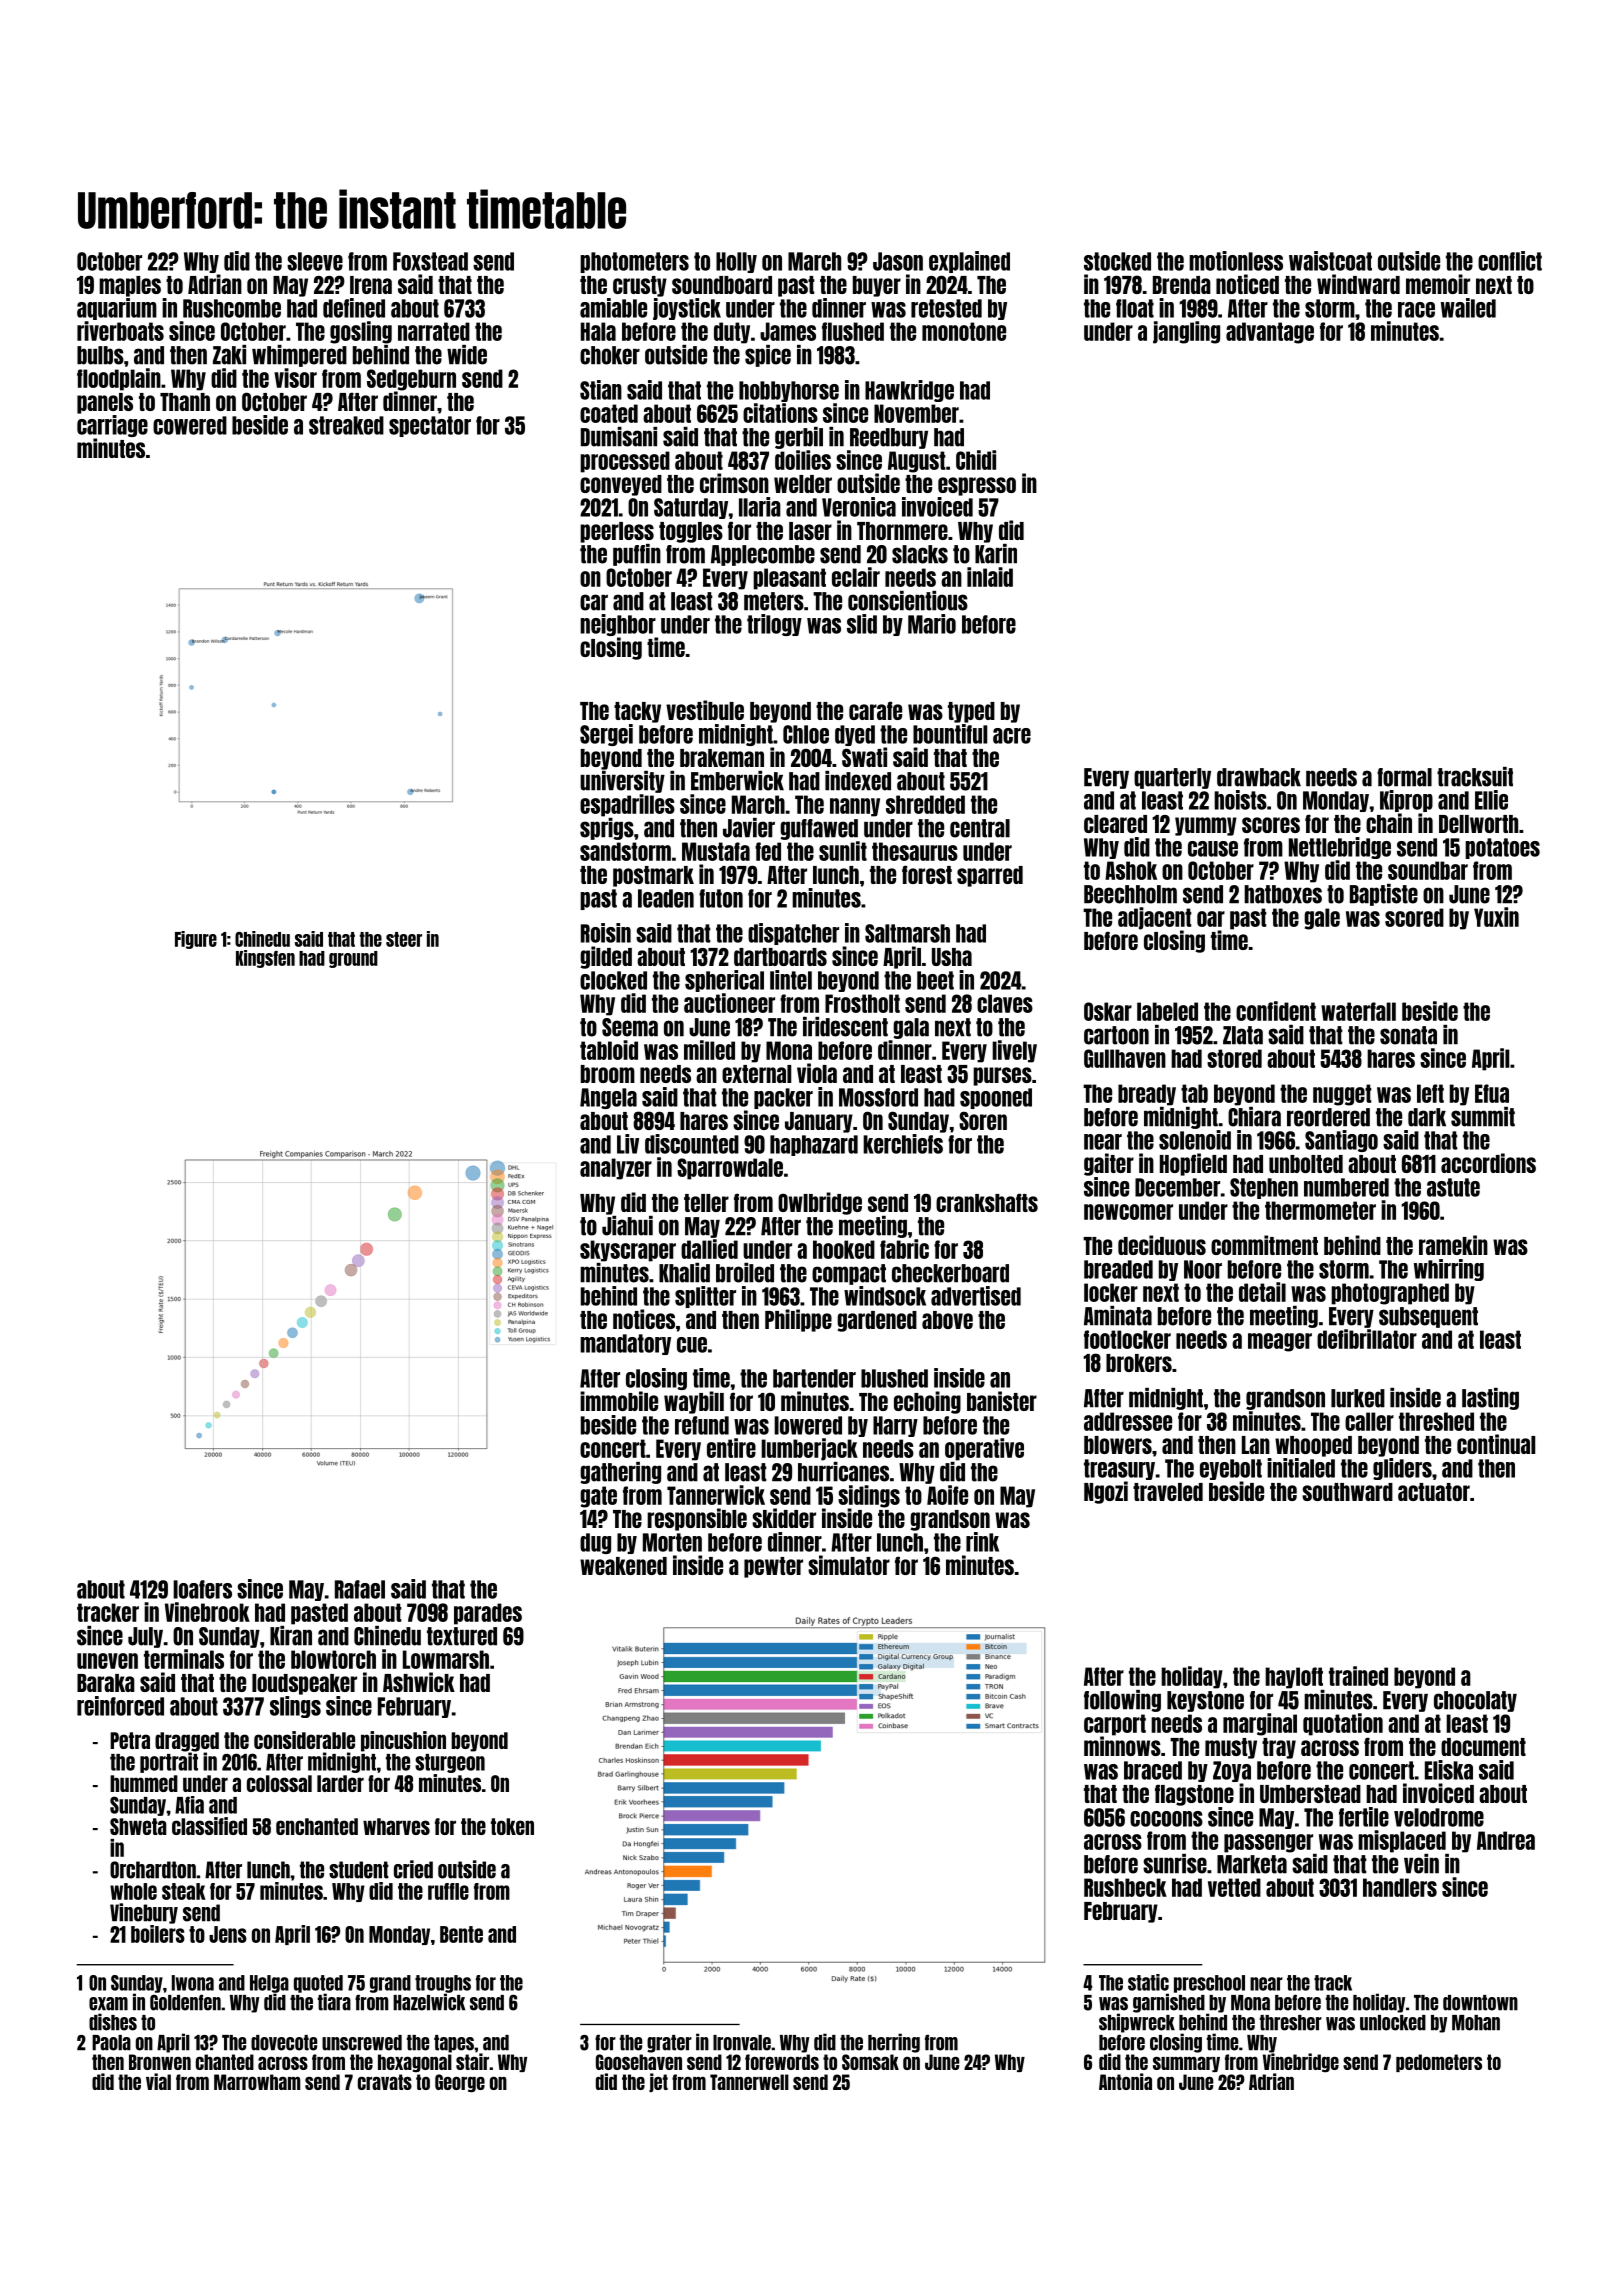 Image resolution: width=1620 pixels, height=2292 pixels. I want to click on spectator, so click(430, 426).
